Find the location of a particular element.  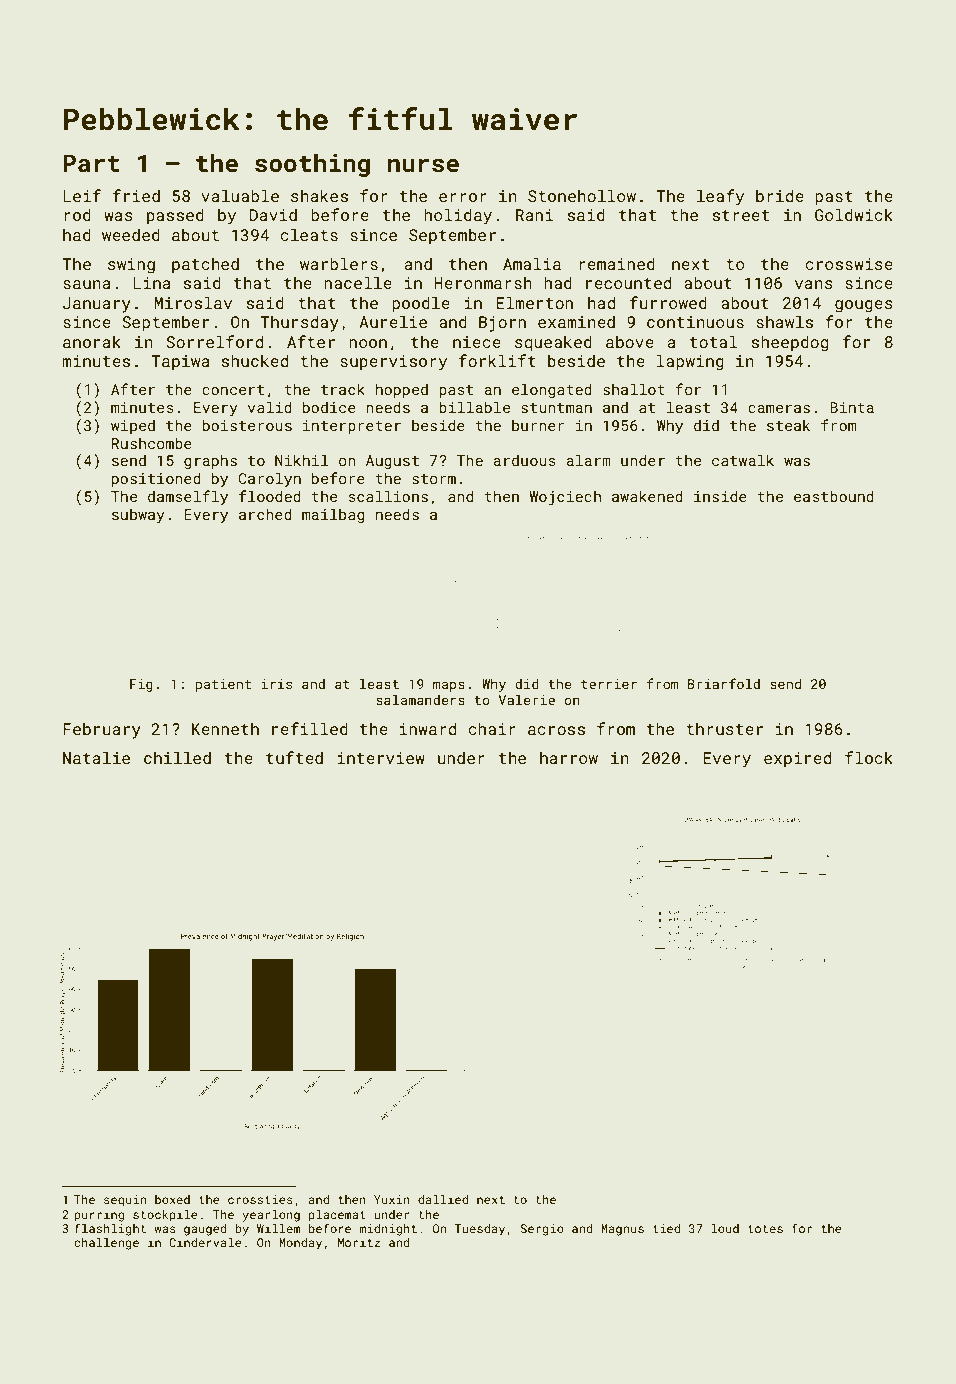

harrow is located at coordinates (569, 757).
